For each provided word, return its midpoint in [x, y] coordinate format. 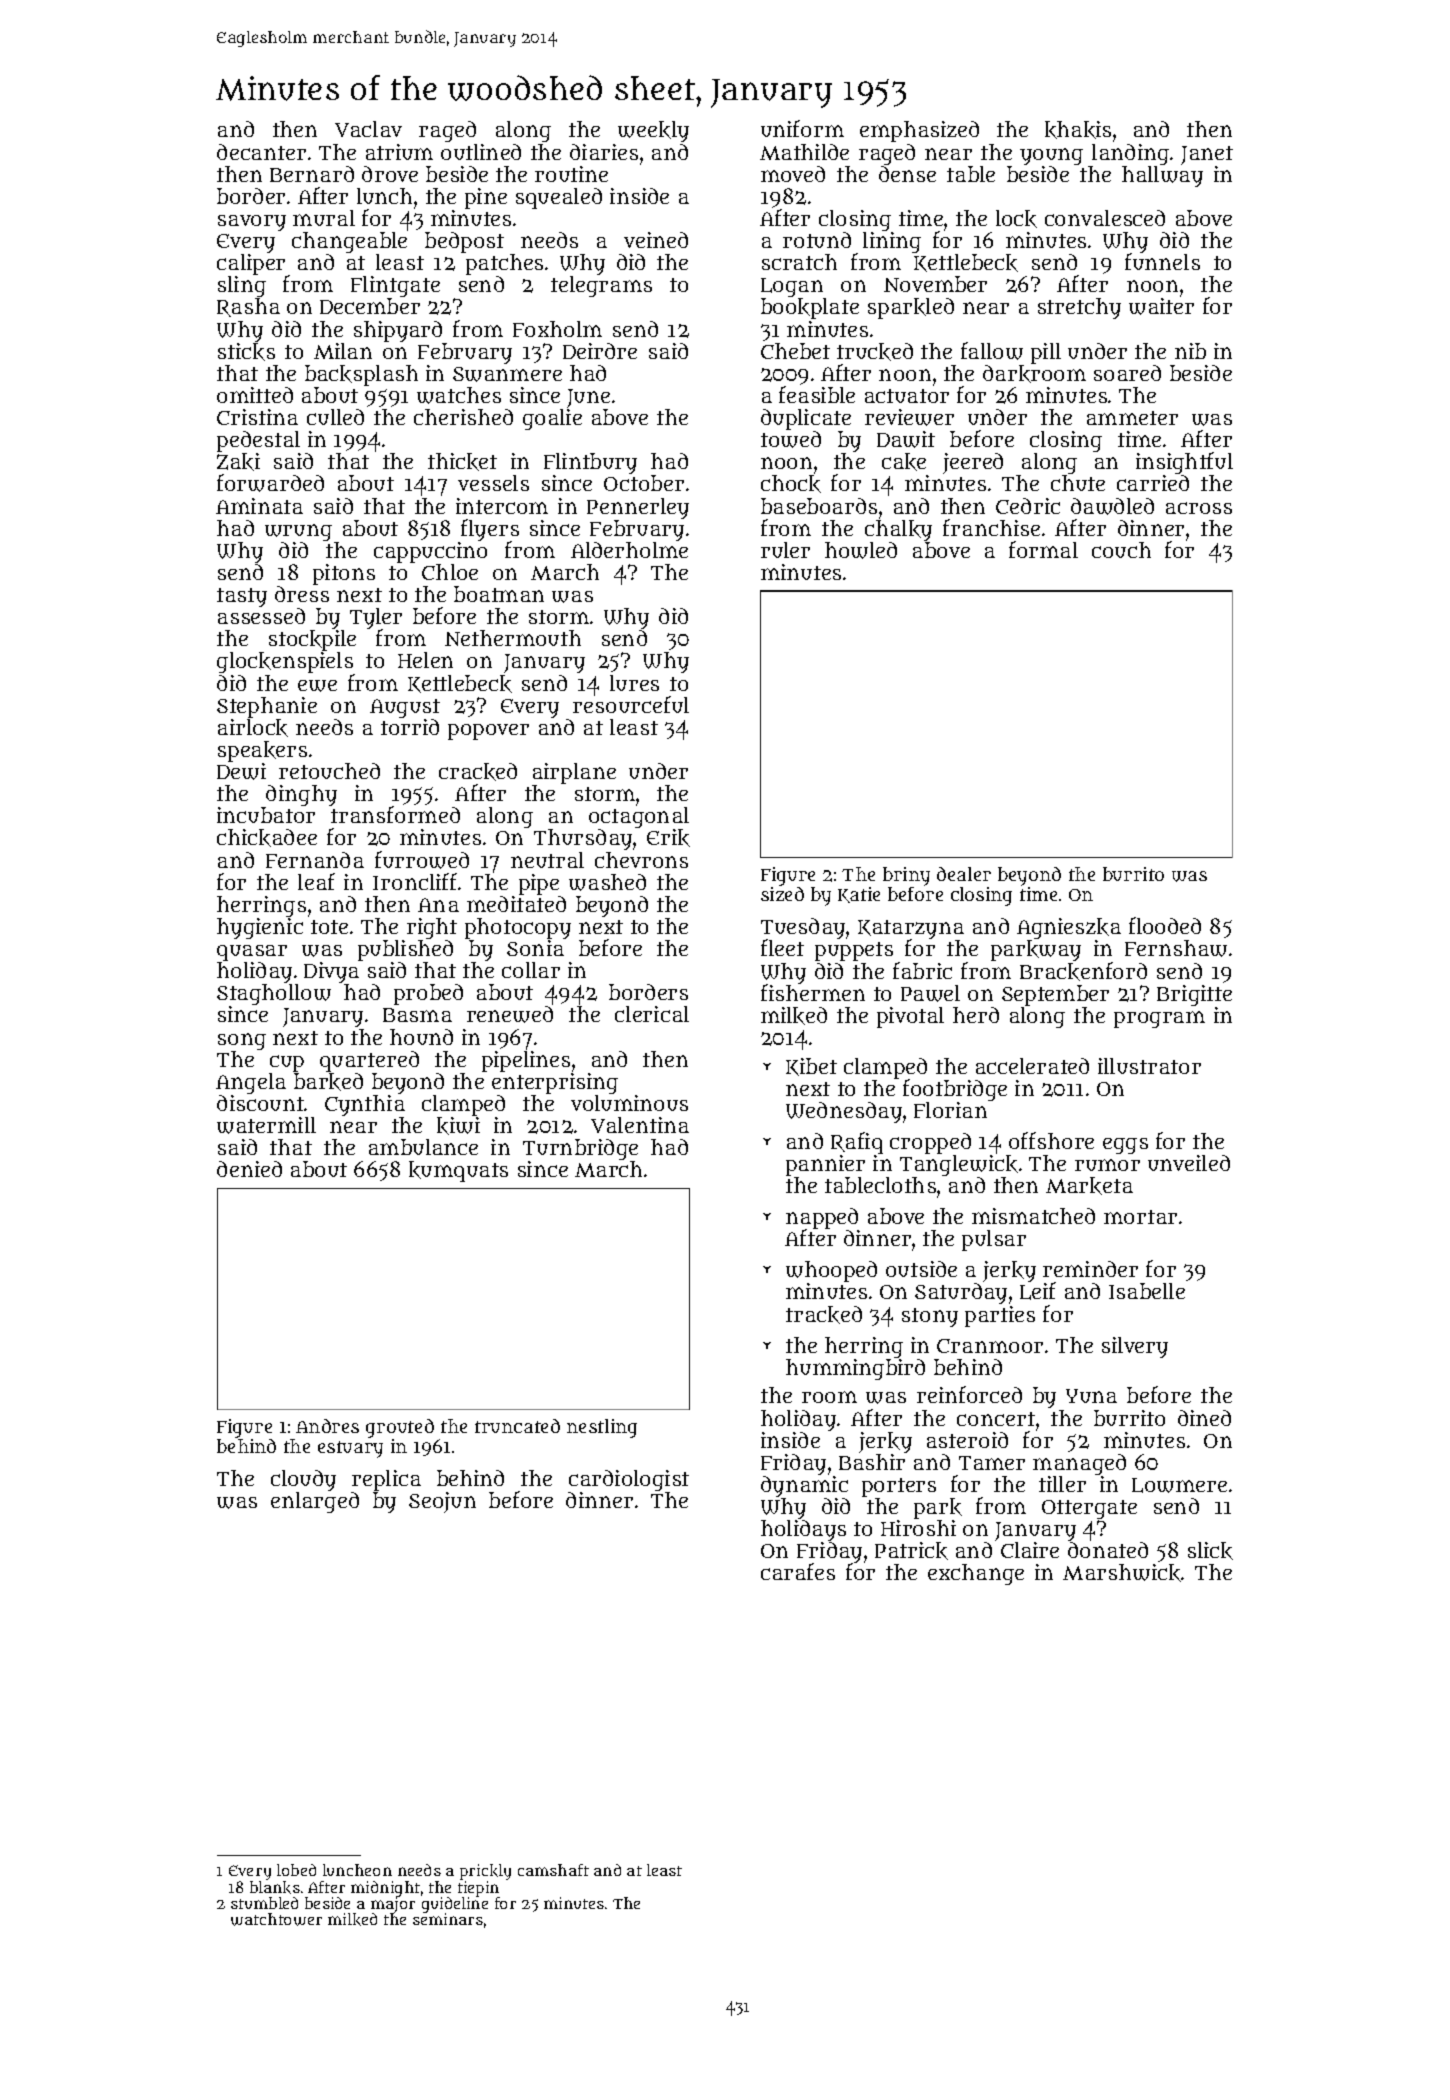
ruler [785, 550]
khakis [1078, 130]
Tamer [992, 1463]
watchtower [276, 1919]
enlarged [315, 1502]
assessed [261, 616]
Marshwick [1122, 1573]
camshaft [553, 1870]
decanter [261, 152]
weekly [653, 131]
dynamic [804, 1486]
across [1199, 508]
